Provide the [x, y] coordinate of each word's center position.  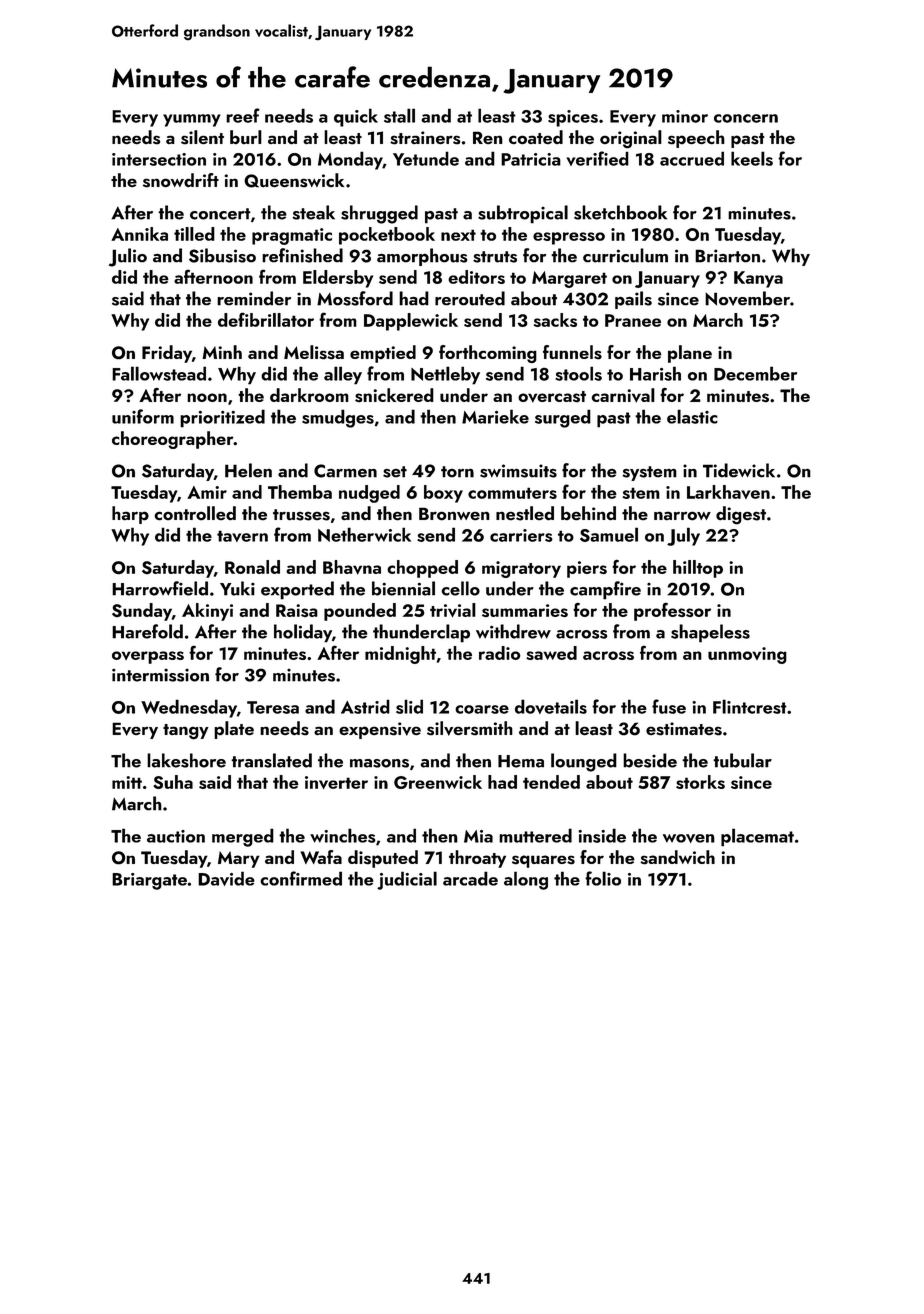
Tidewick [739, 470]
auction [176, 836]
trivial [453, 610]
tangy [186, 731]
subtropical [523, 214]
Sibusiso [222, 255]
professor [672, 611]
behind [588, 513]
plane [690, 354]
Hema [521, 761]
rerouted [470, 298]
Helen [248, 470]
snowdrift [181, 180]
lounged [584, 762]
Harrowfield [160, 588]
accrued [692, 158]
